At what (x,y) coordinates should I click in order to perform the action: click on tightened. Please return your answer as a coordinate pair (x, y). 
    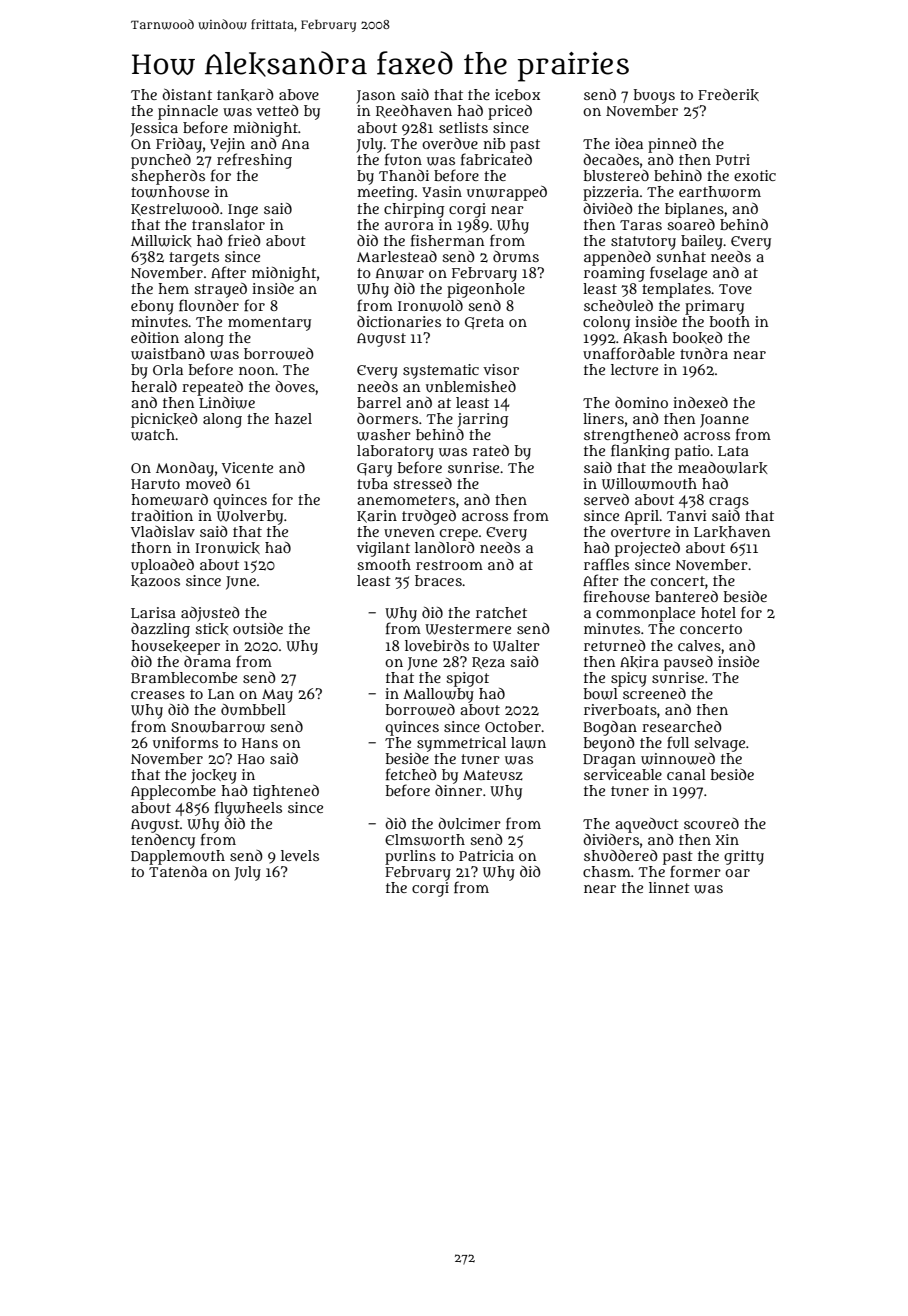
    Looking at the image, I should click on (286, 792).
